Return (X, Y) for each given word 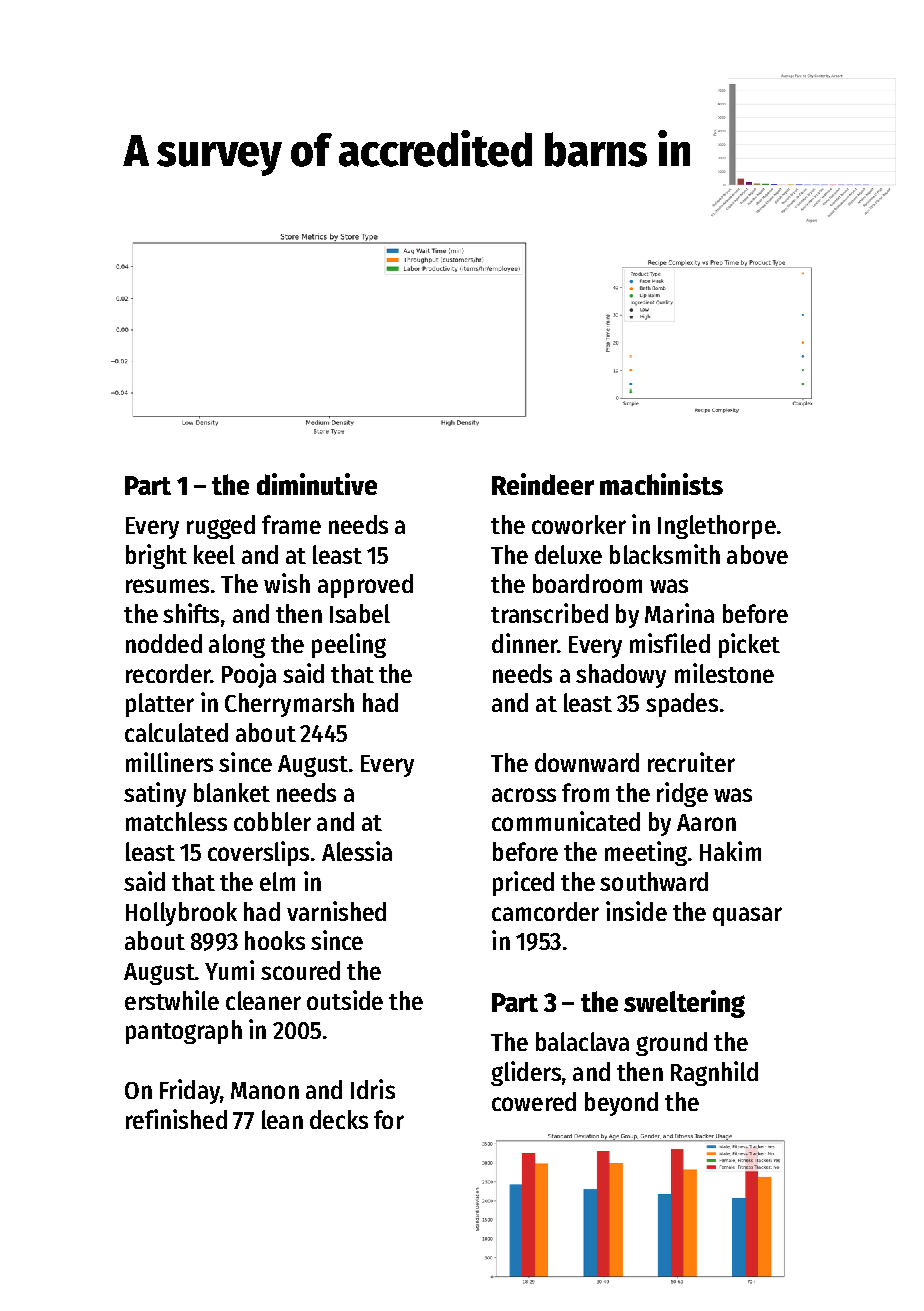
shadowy (621, 676)
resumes (167, 586)
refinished (176, 1119)
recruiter (691, 762)
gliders (526, 1073)
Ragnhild (714, 1073)
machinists (661, 484)
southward (654, 881)
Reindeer (543, 484)
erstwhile (172, 1000)
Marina (679, 613)
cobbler (272, 821)
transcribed (549, 613)
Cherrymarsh (289, 705)
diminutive (317, 484)
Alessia (357, 851)
